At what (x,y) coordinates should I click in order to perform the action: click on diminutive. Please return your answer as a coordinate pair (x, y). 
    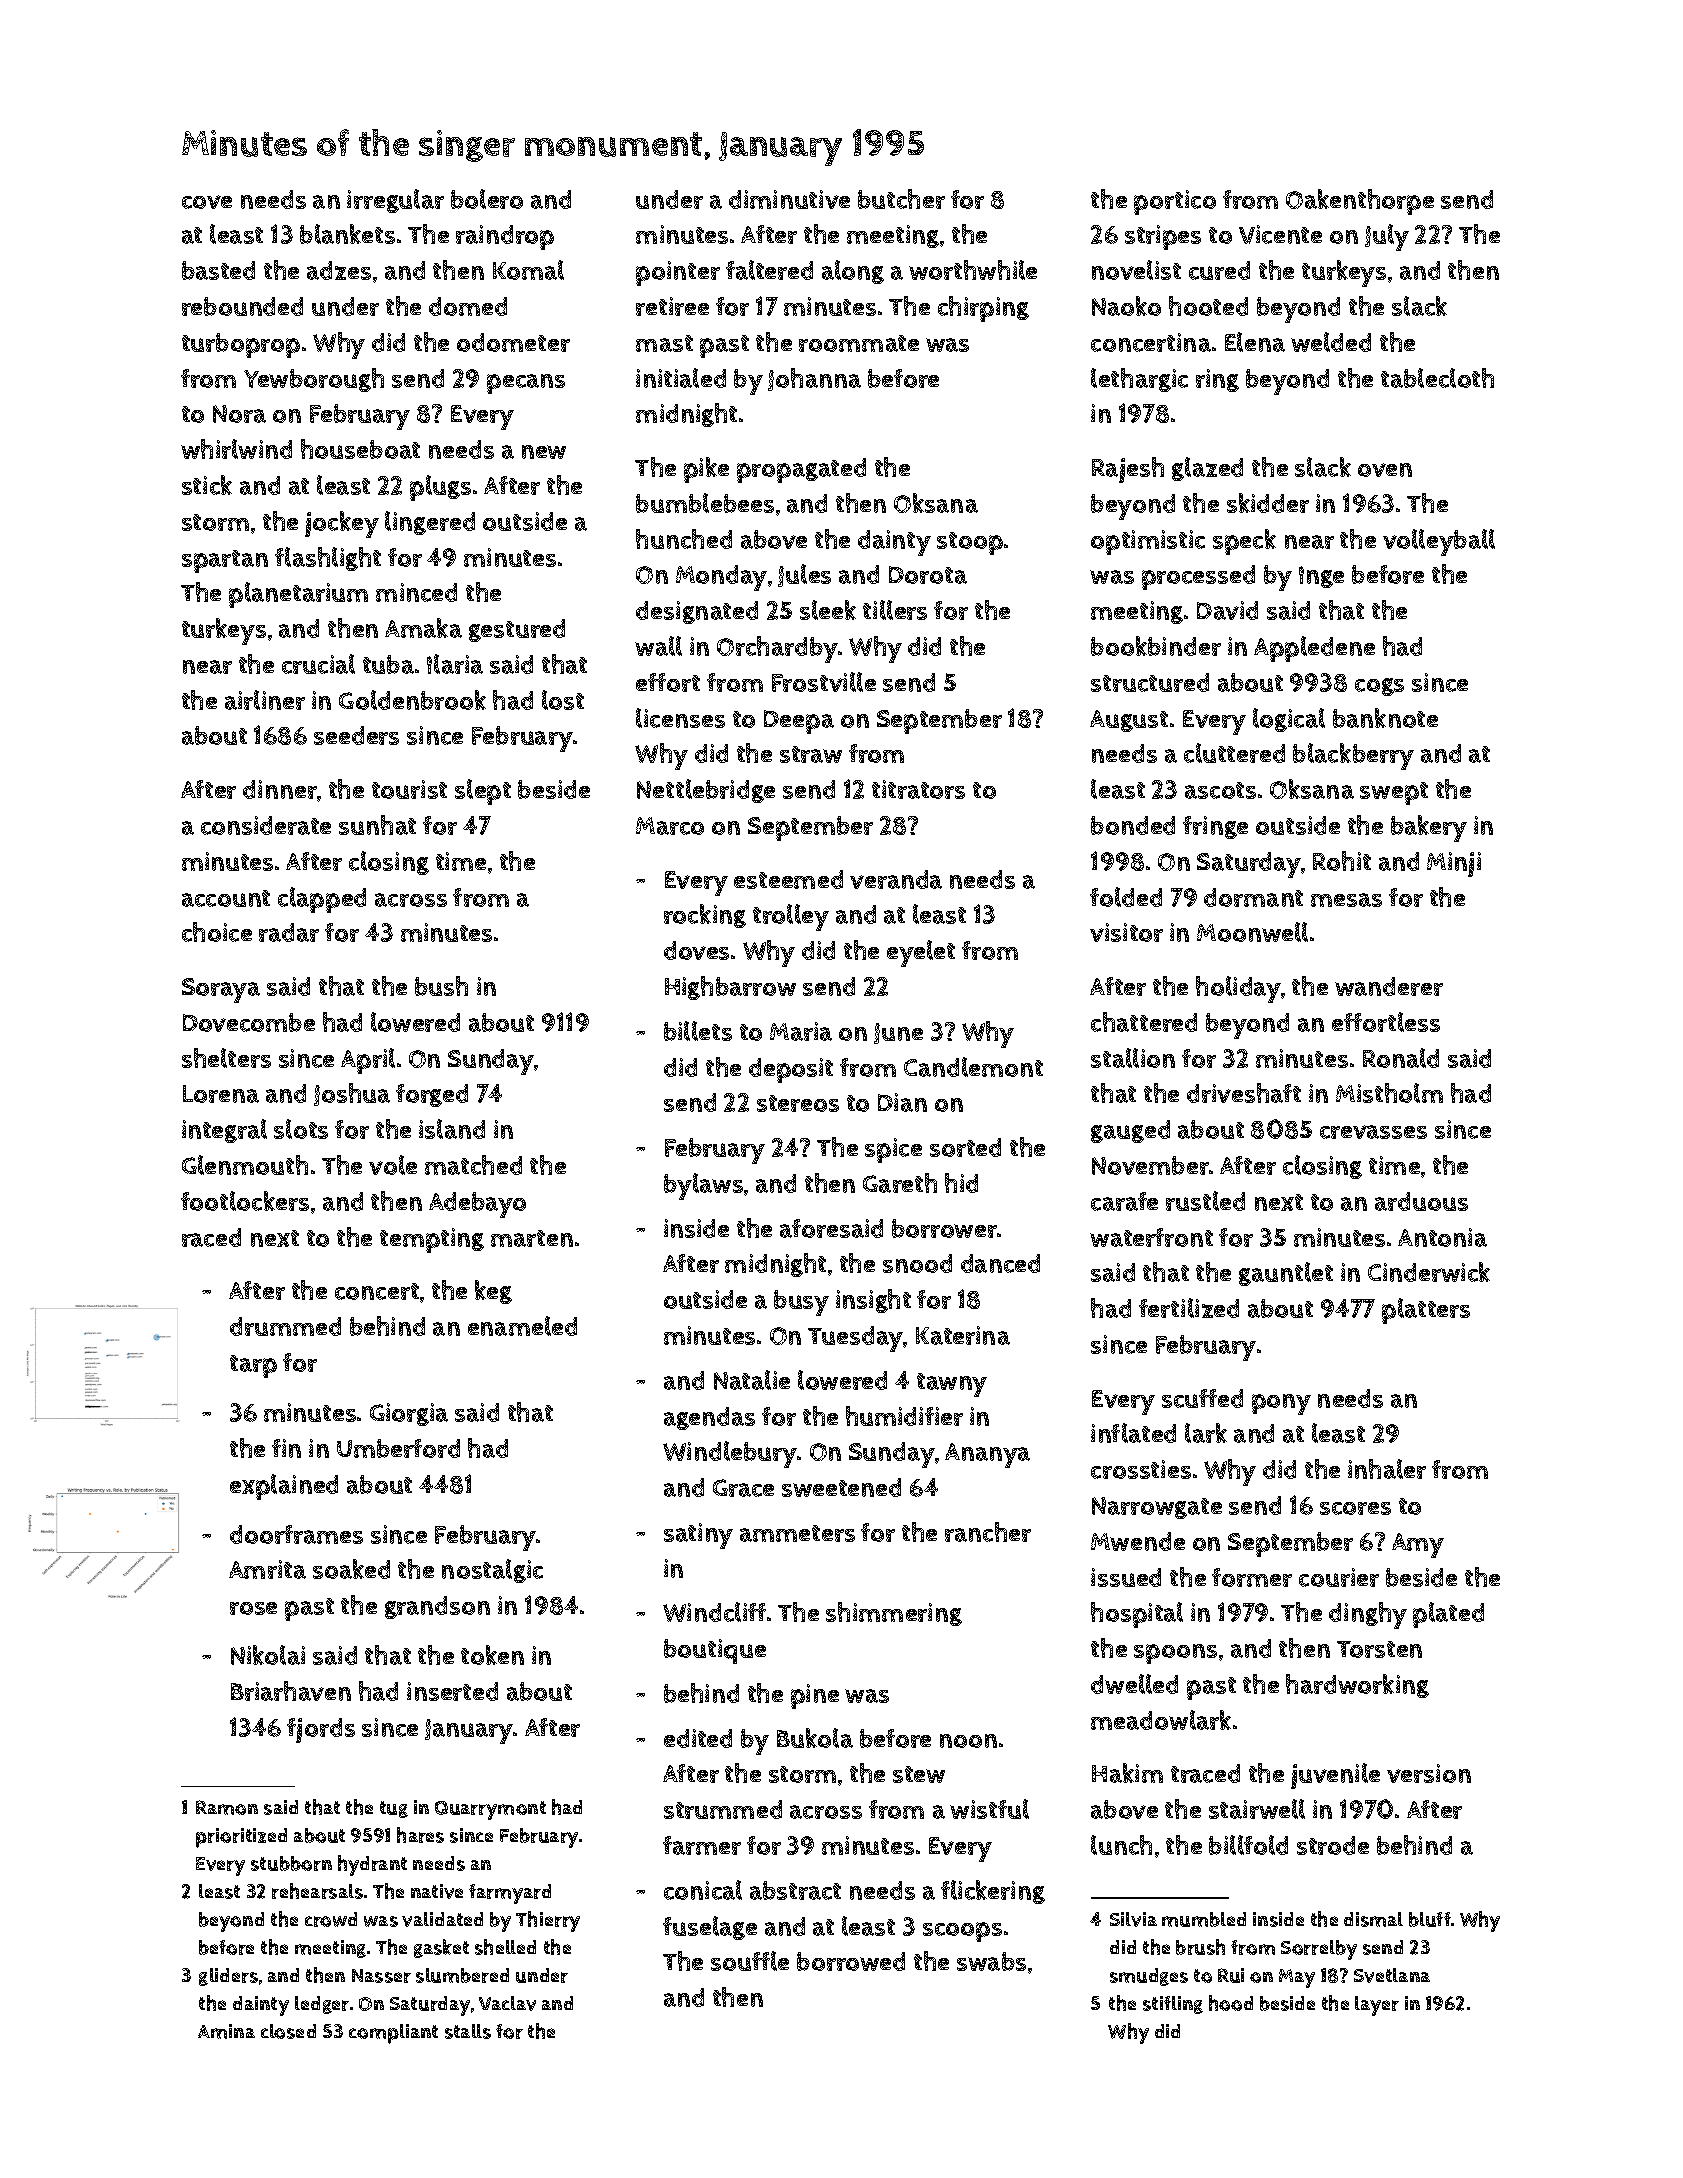
    Looking at the image, I should click on (789, 199).
